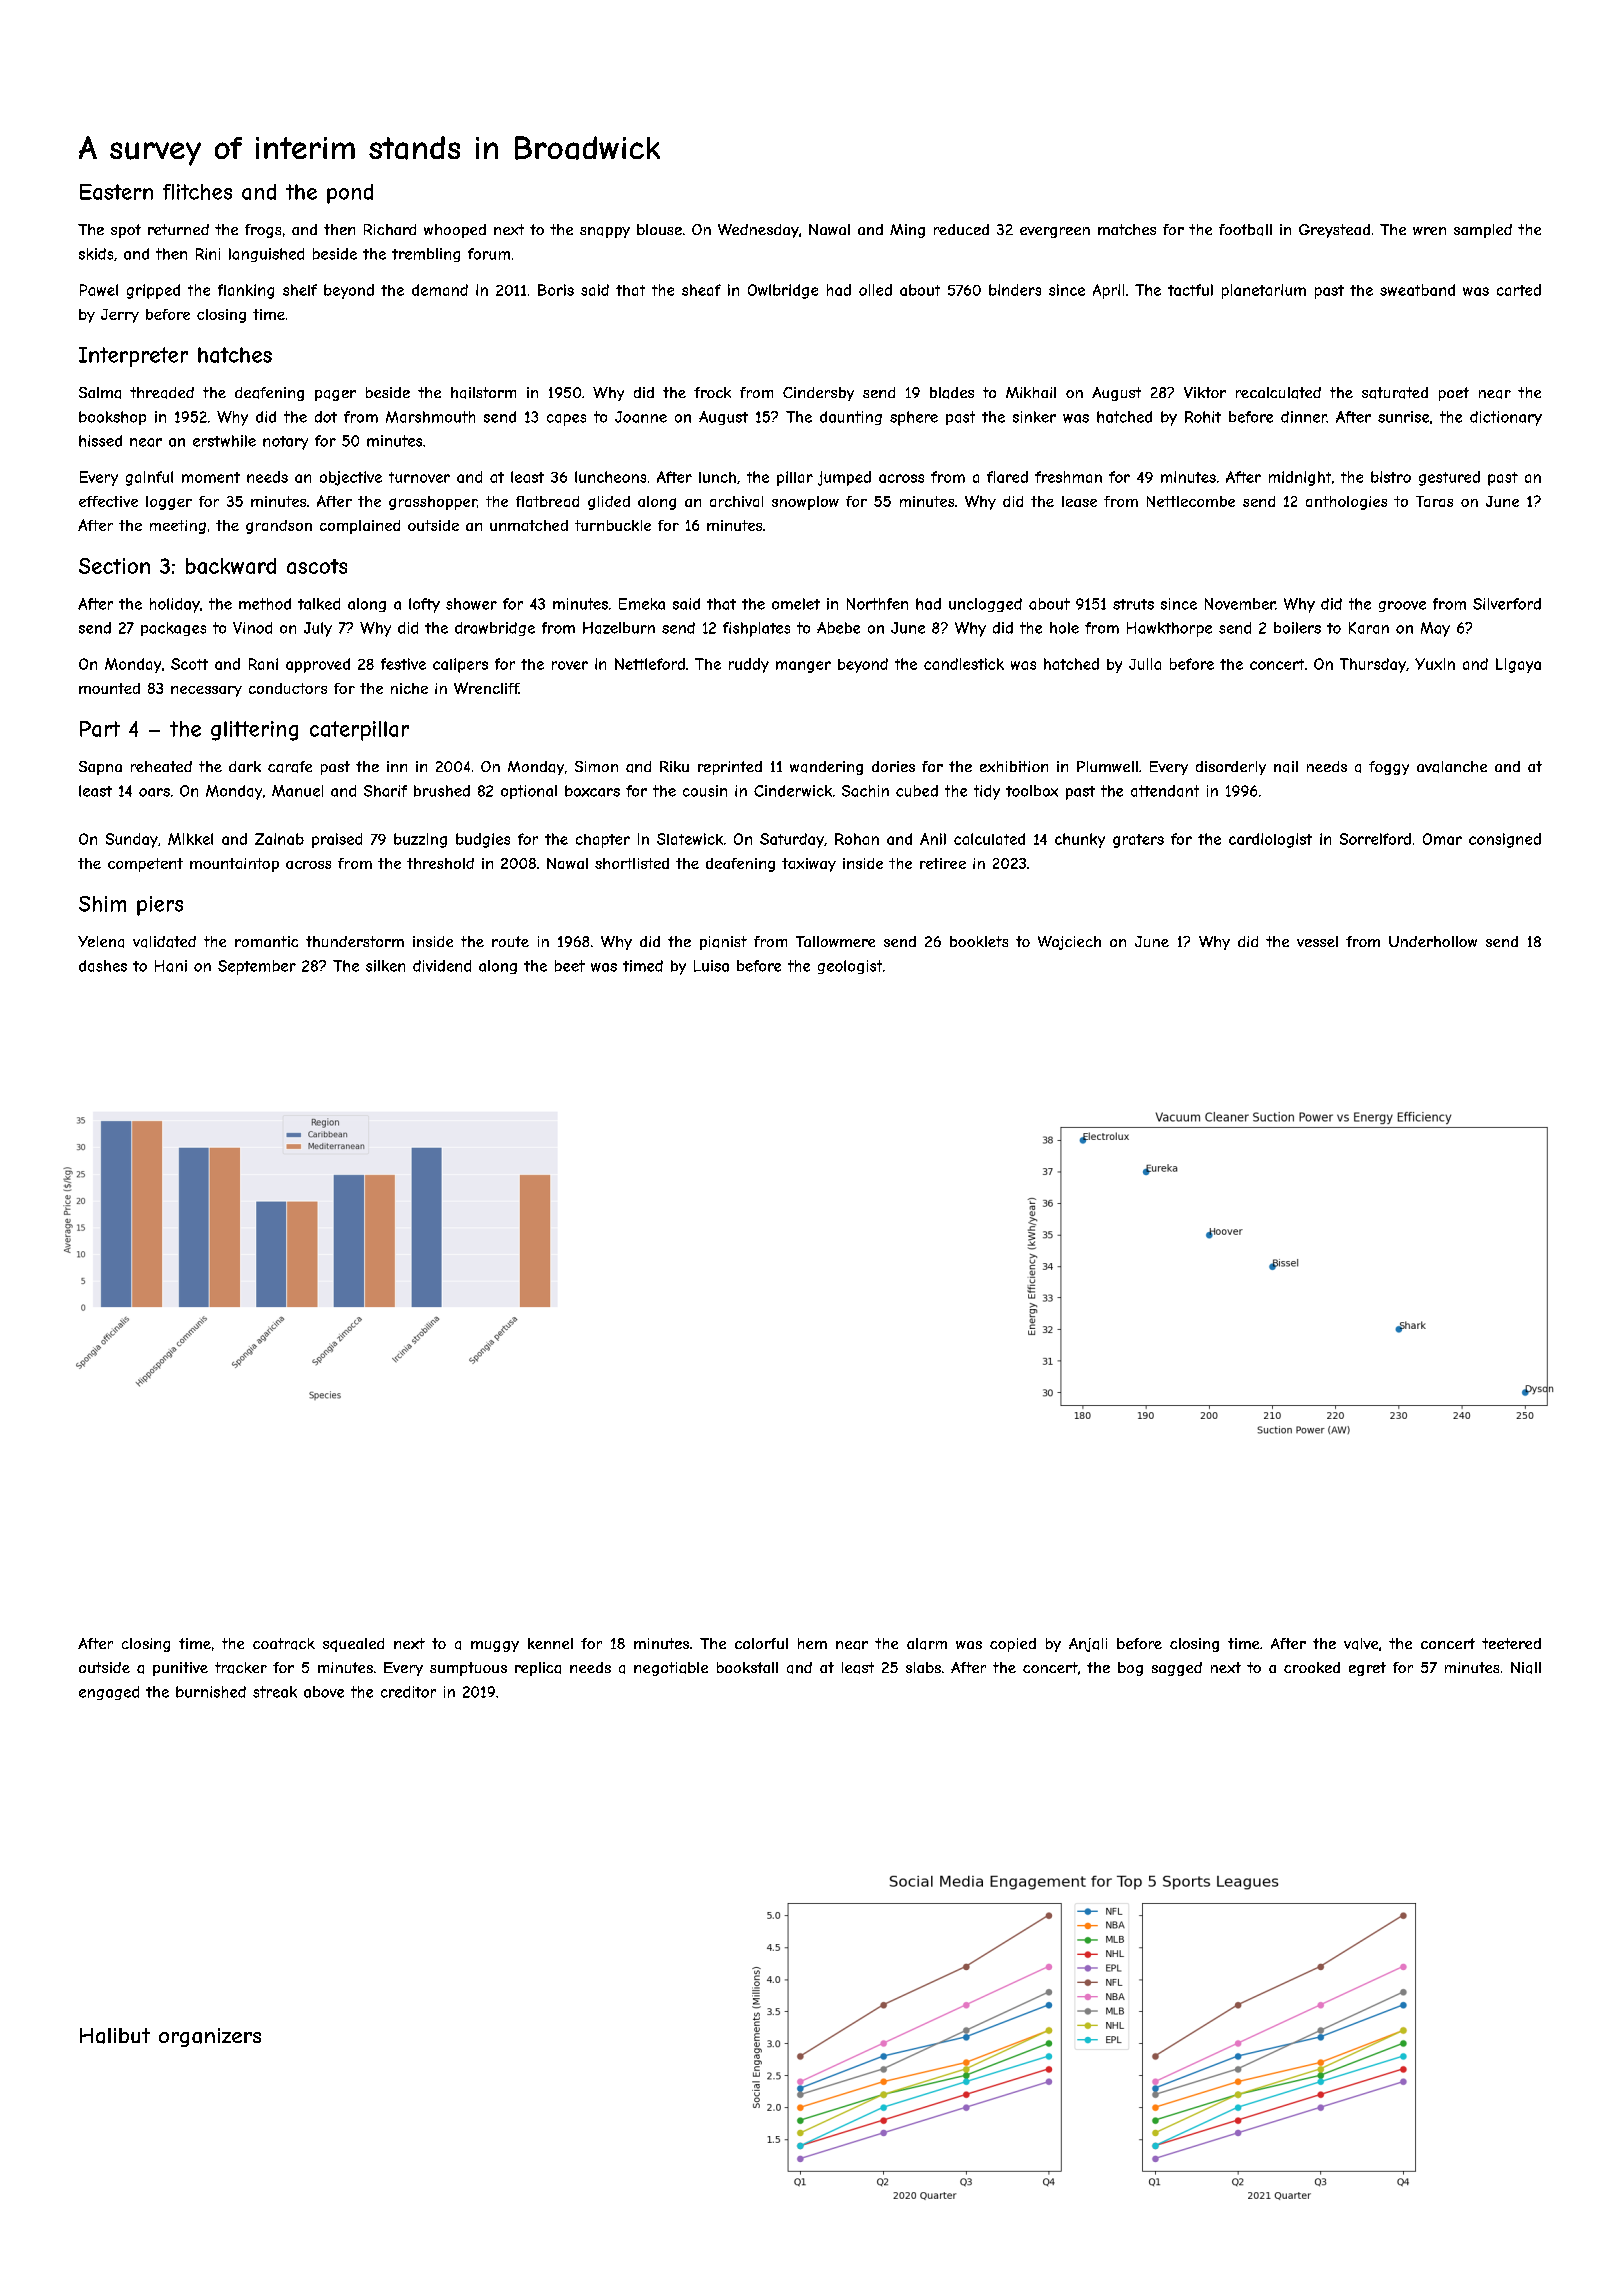 The height and width of the screenshot is (2292, 1620). I want to click on kennel, so click(550, 1643).
